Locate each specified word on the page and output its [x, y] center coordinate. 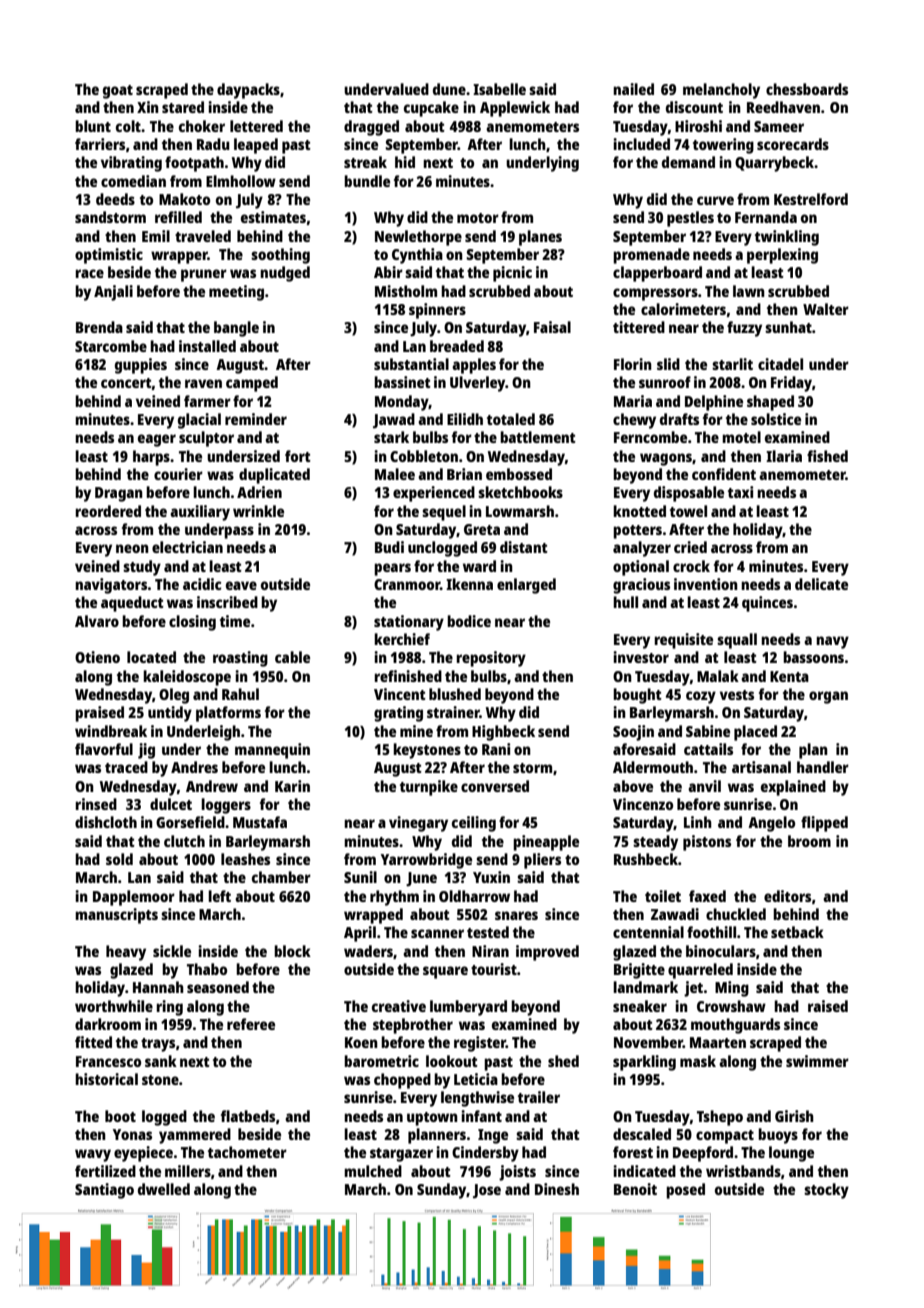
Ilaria [784, 456]
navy [832, 642]
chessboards [807, 89]
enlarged [526, 586]
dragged [371, 128]
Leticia [476, 1079]
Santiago [104, 1191]
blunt [93, 126]
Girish [794, 1116]
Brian [464, 474]
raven [203, 383]
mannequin [272, 751]
